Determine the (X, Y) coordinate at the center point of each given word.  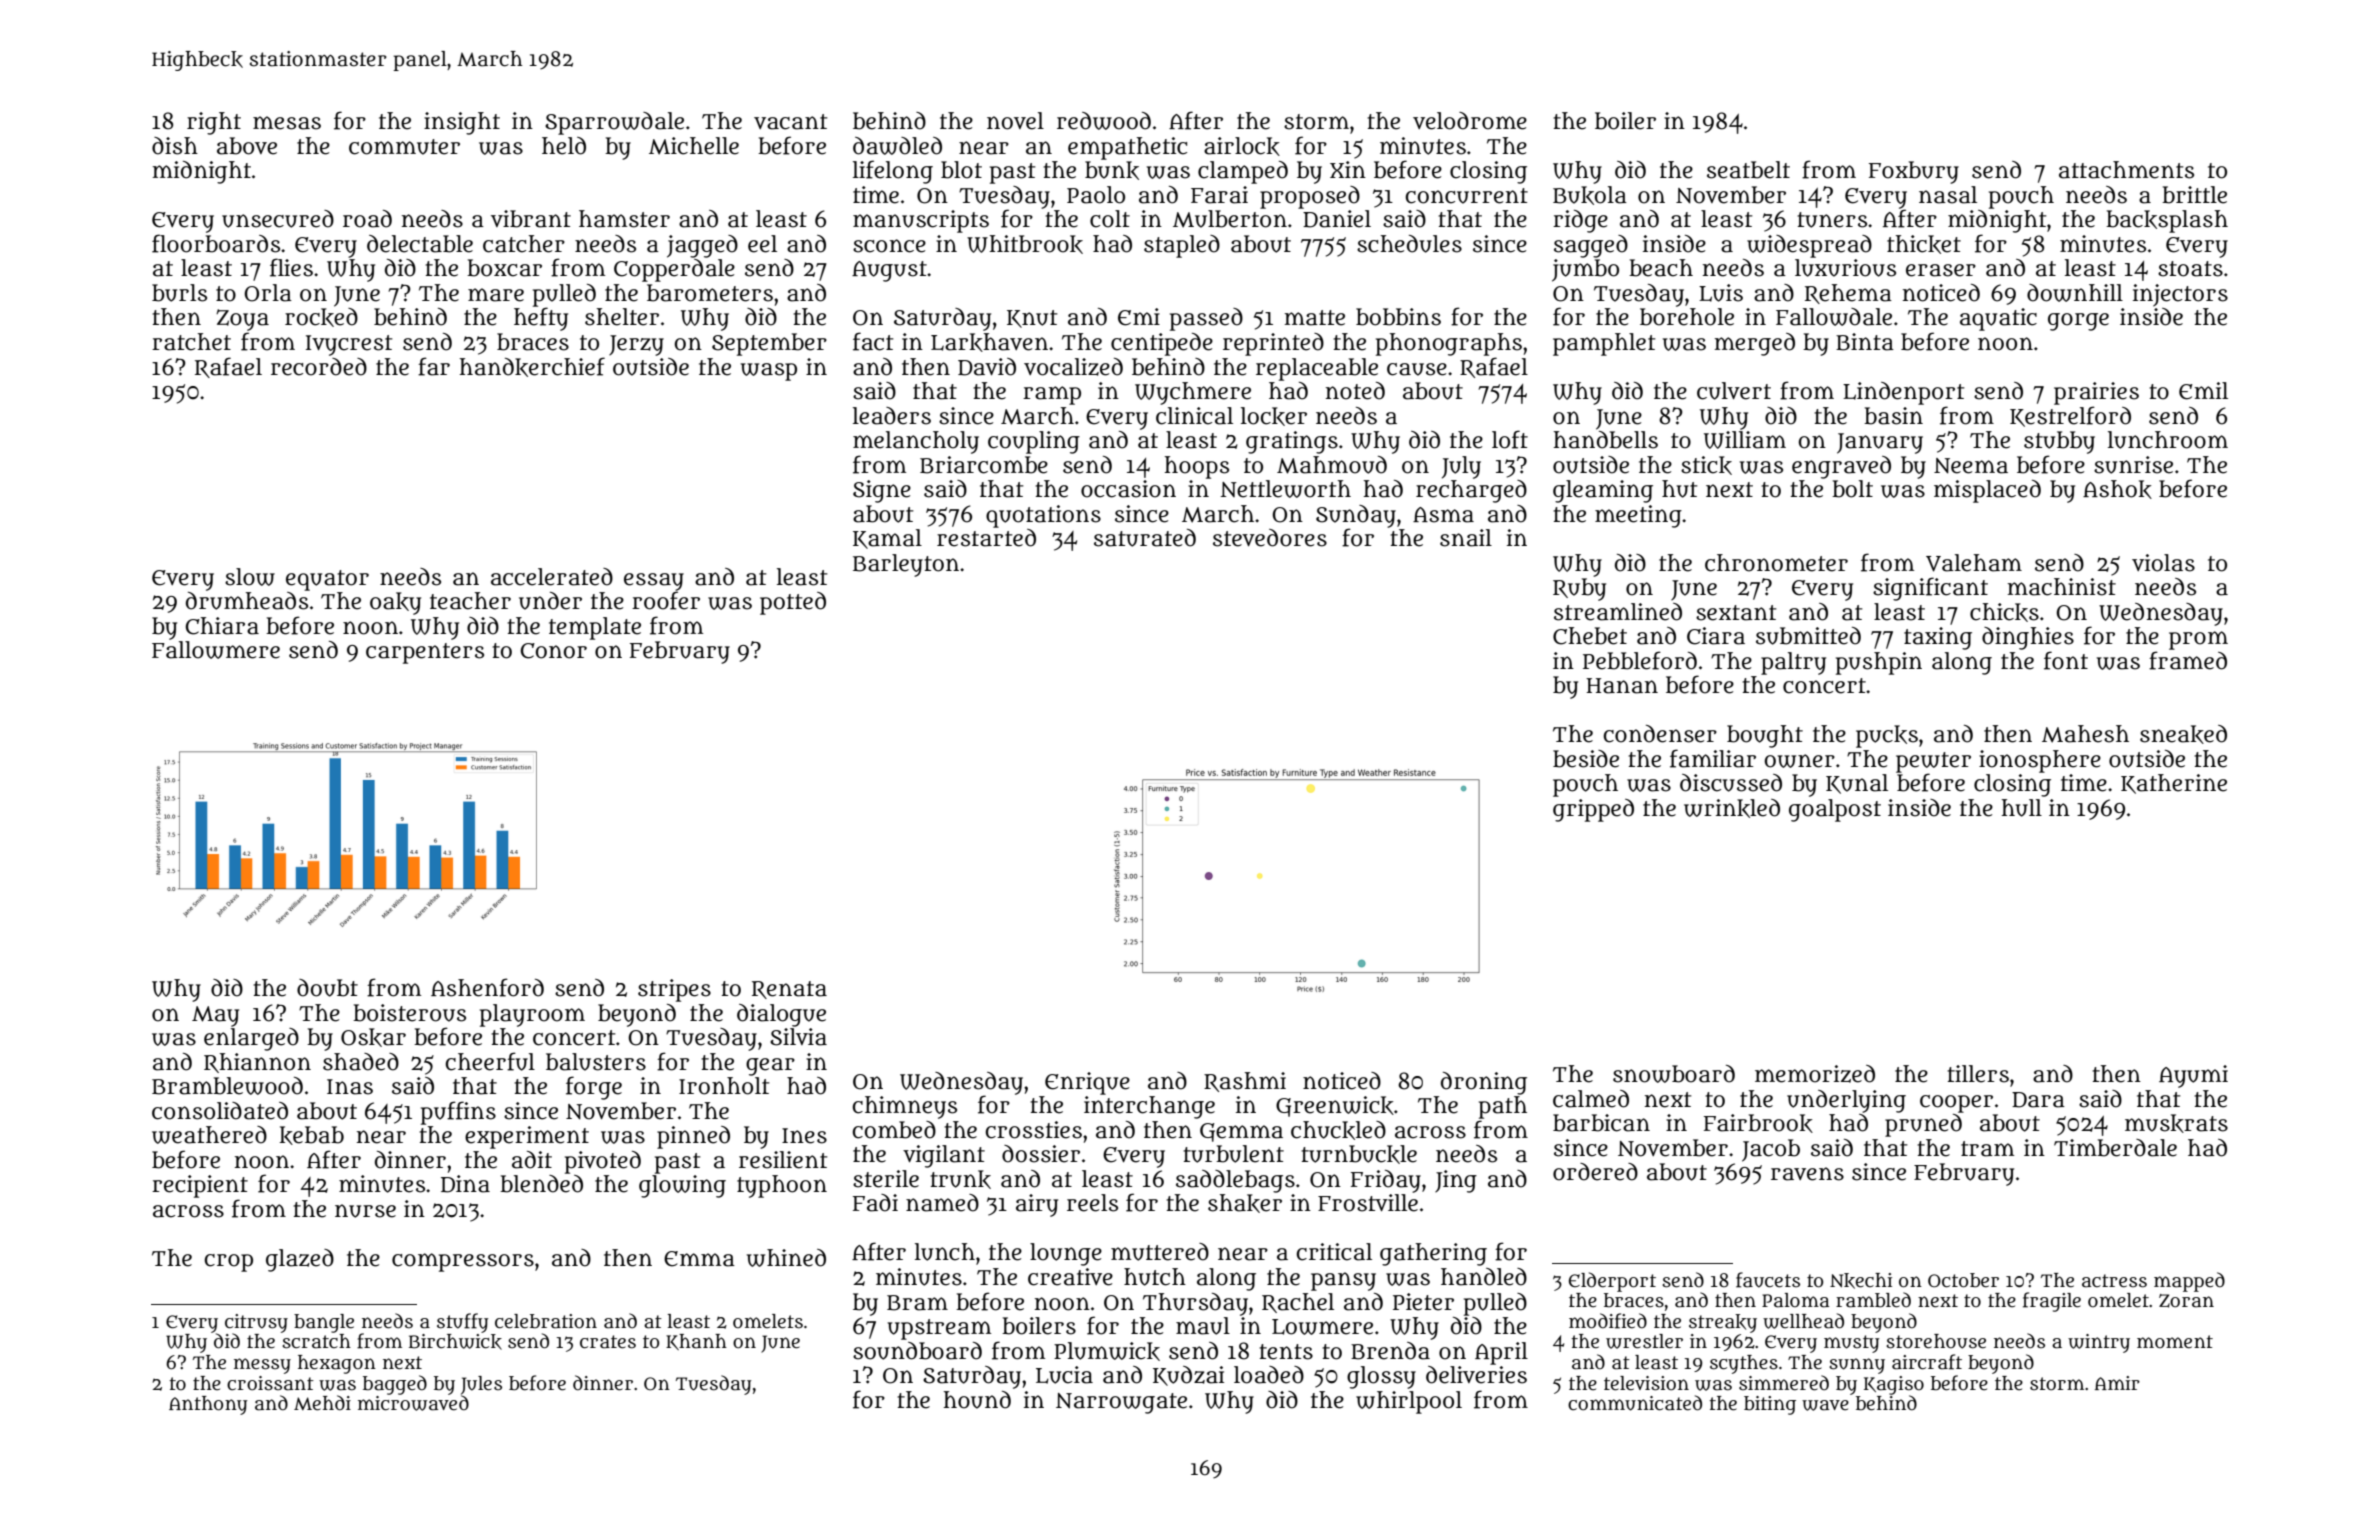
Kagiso (1894, 1385)
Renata (789, 990)
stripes (674, 990)
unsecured (278, 219)
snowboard (1674, 1074)
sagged (1591, 246)
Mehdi (322, 1403)
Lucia (1064, 1375)
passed (1206, 319)
